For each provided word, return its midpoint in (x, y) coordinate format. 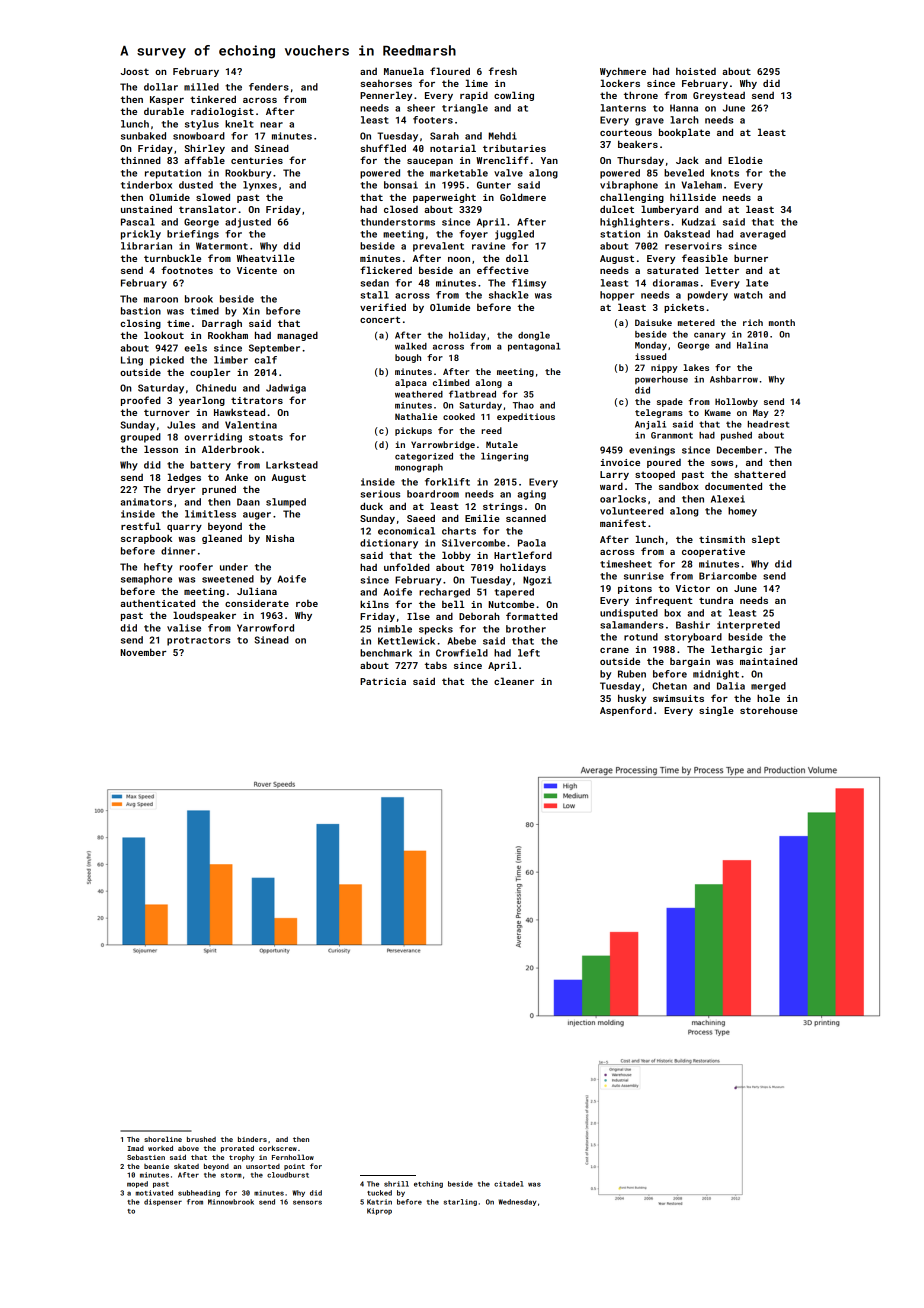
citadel (509, 1184)
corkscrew (278, 1148)
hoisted (696, 71)
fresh (503, 71)
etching (428, 1184)
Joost (135, 71)
